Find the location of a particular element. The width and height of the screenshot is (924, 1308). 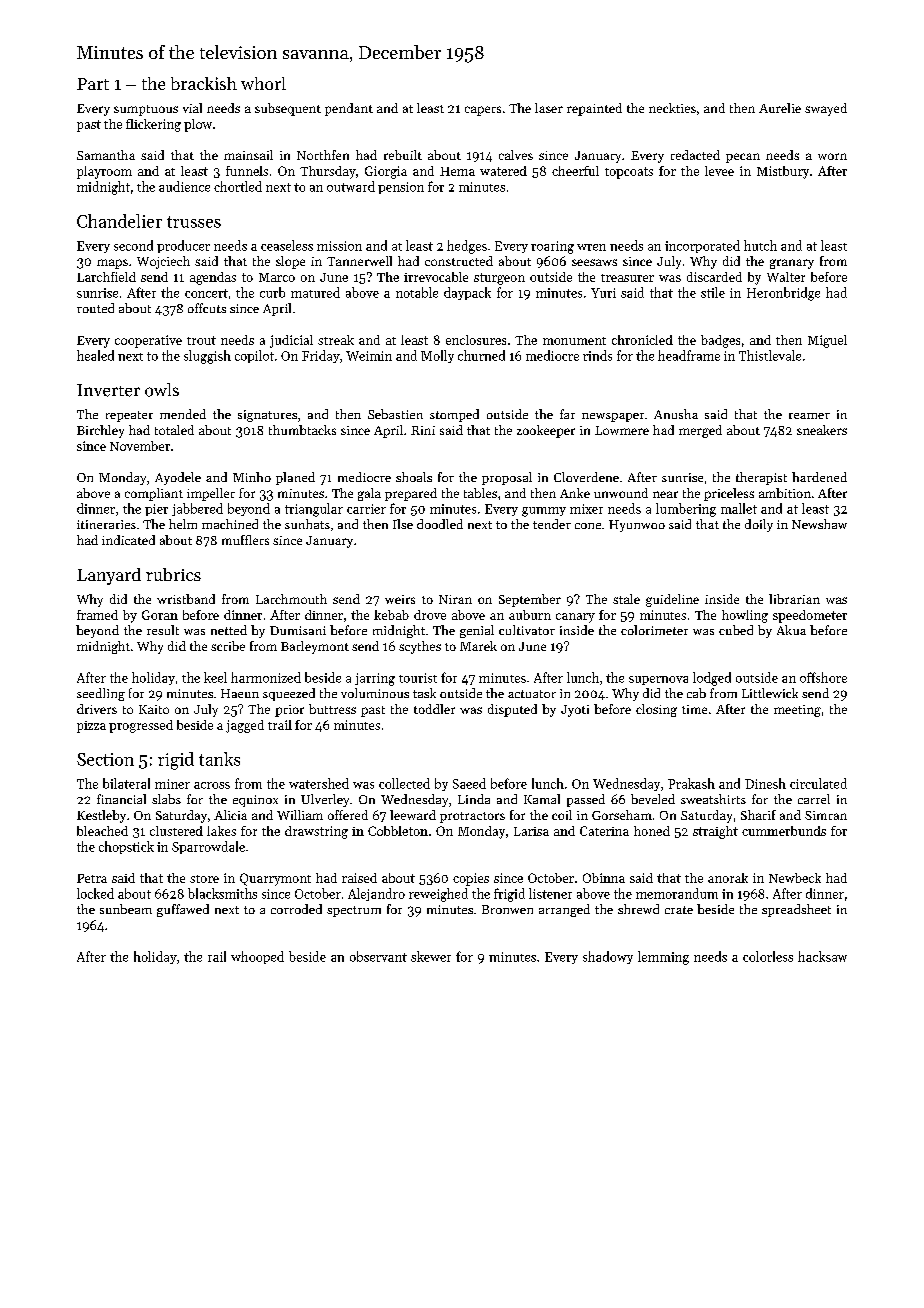

signatures is located at coordinates (267, 416).
